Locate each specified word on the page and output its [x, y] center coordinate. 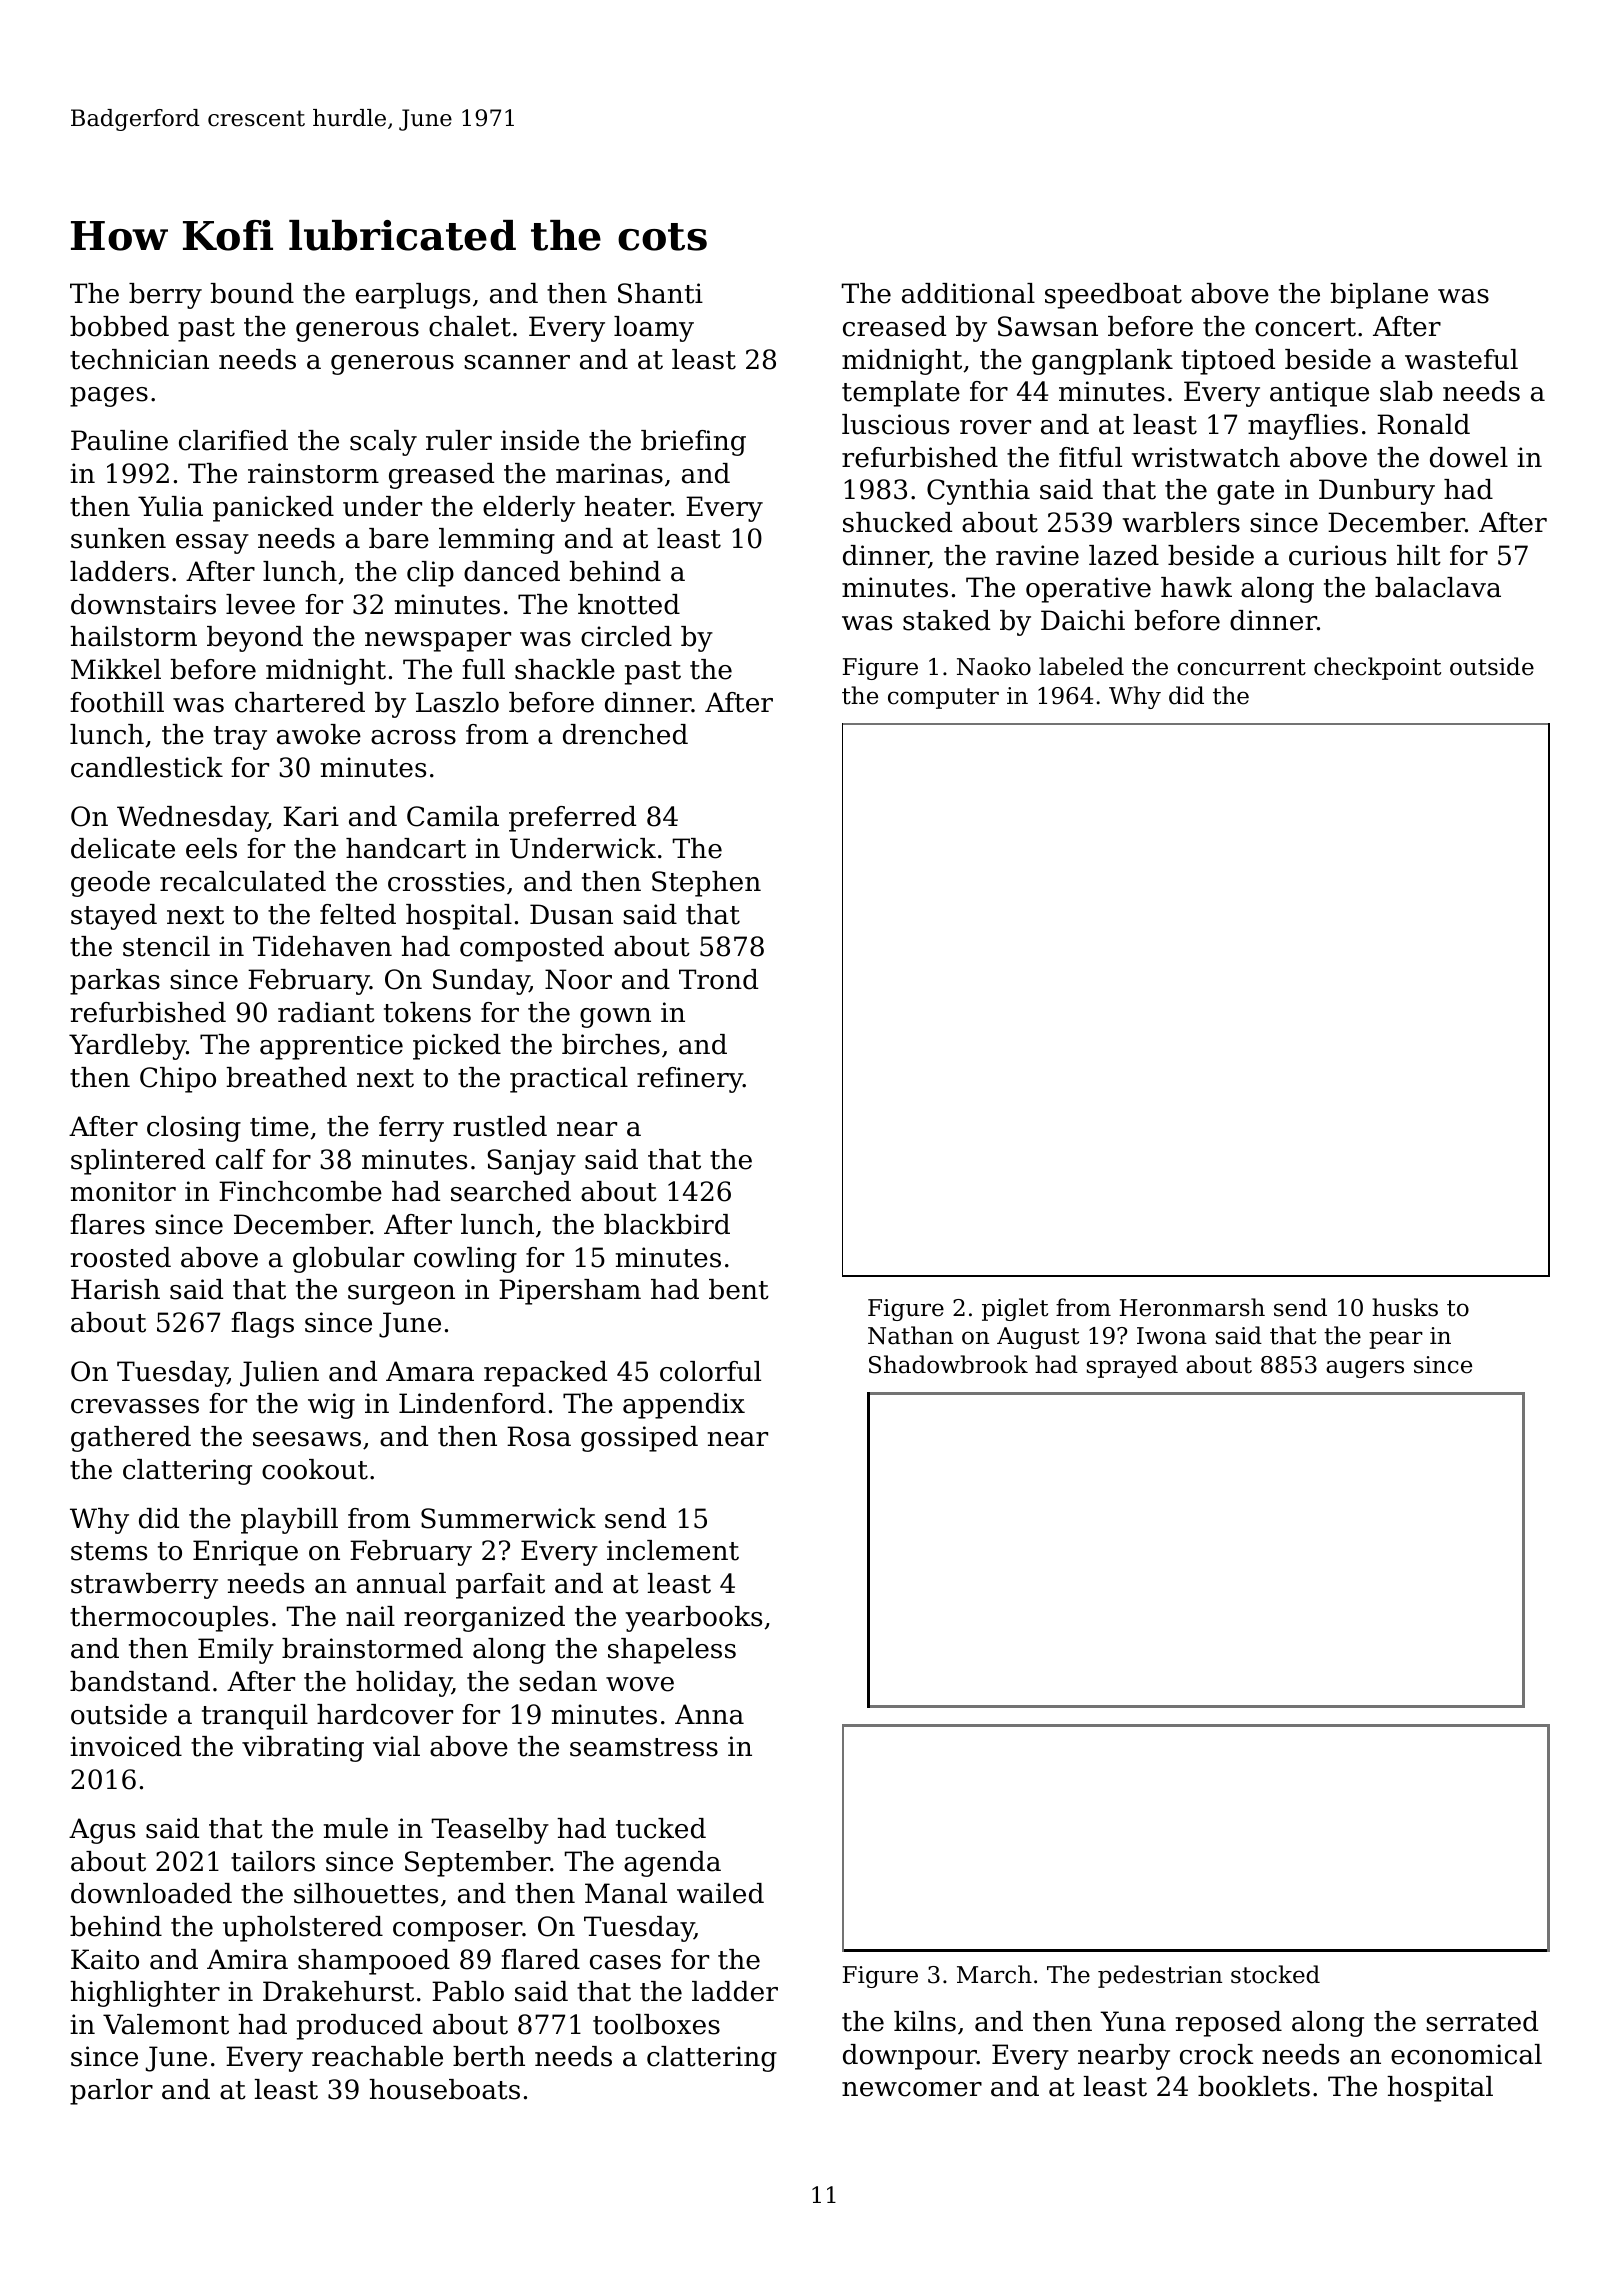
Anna [709, 1714]
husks [1405, 1307]
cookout [315, 1469]
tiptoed [1228, 362]
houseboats [444, 2089]
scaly [383, 443]
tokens [427, 1012]
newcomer [912, 2089]
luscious [895, 424]
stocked [1275, 1974]
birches [611, 1044]
